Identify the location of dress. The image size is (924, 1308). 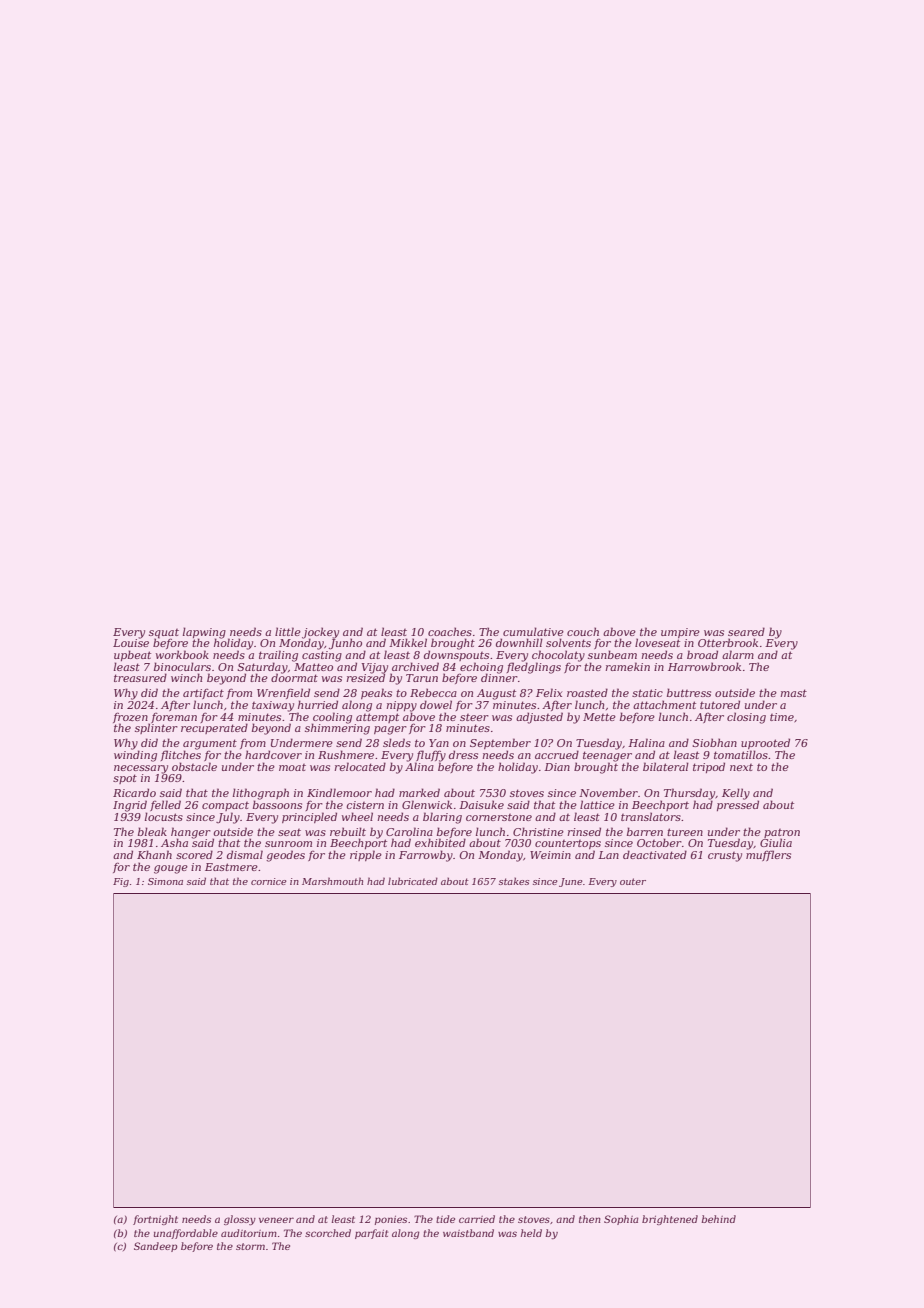
(463, 754).
